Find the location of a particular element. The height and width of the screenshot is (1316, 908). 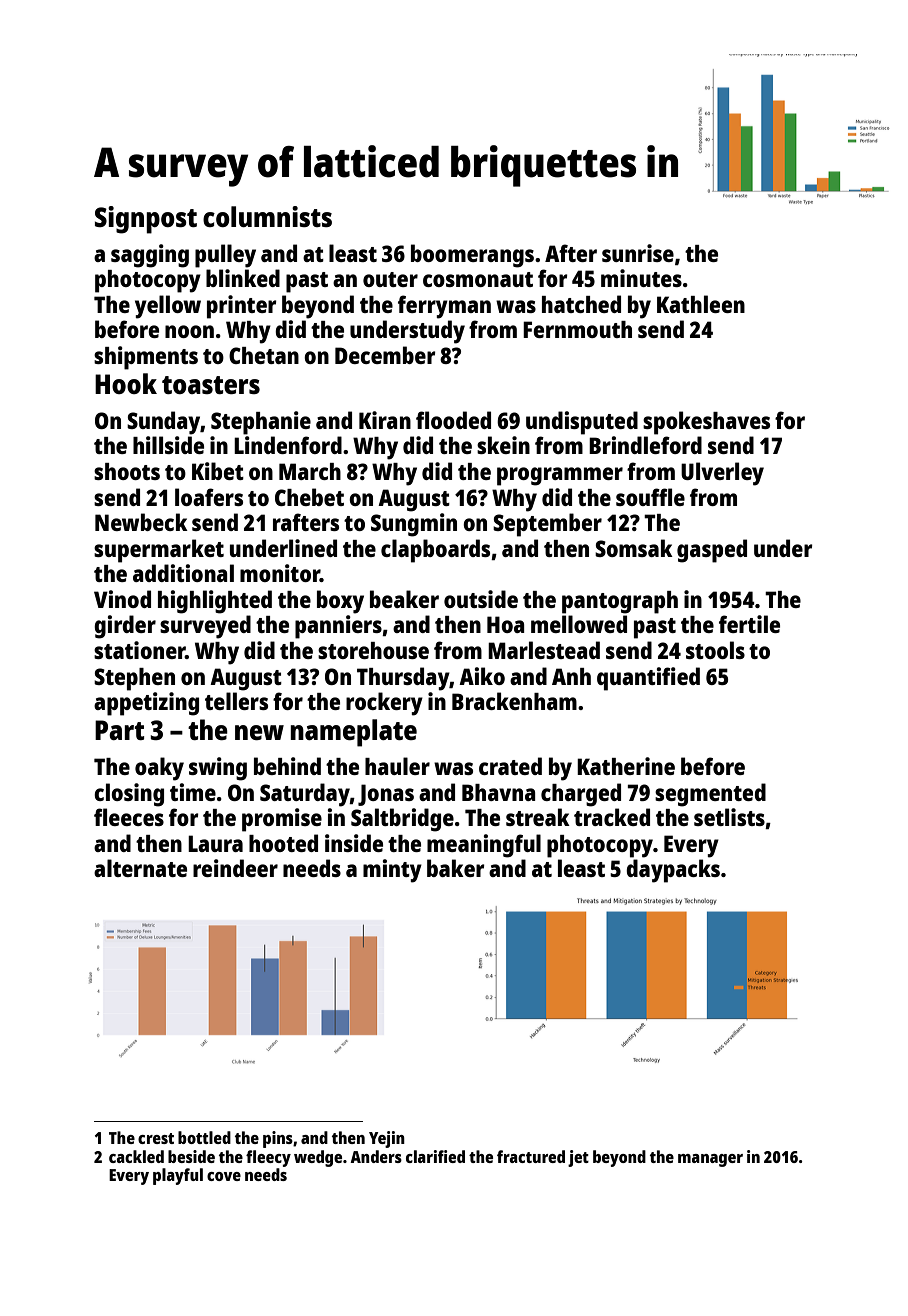

playful is located at coordinates (178, 1176).
